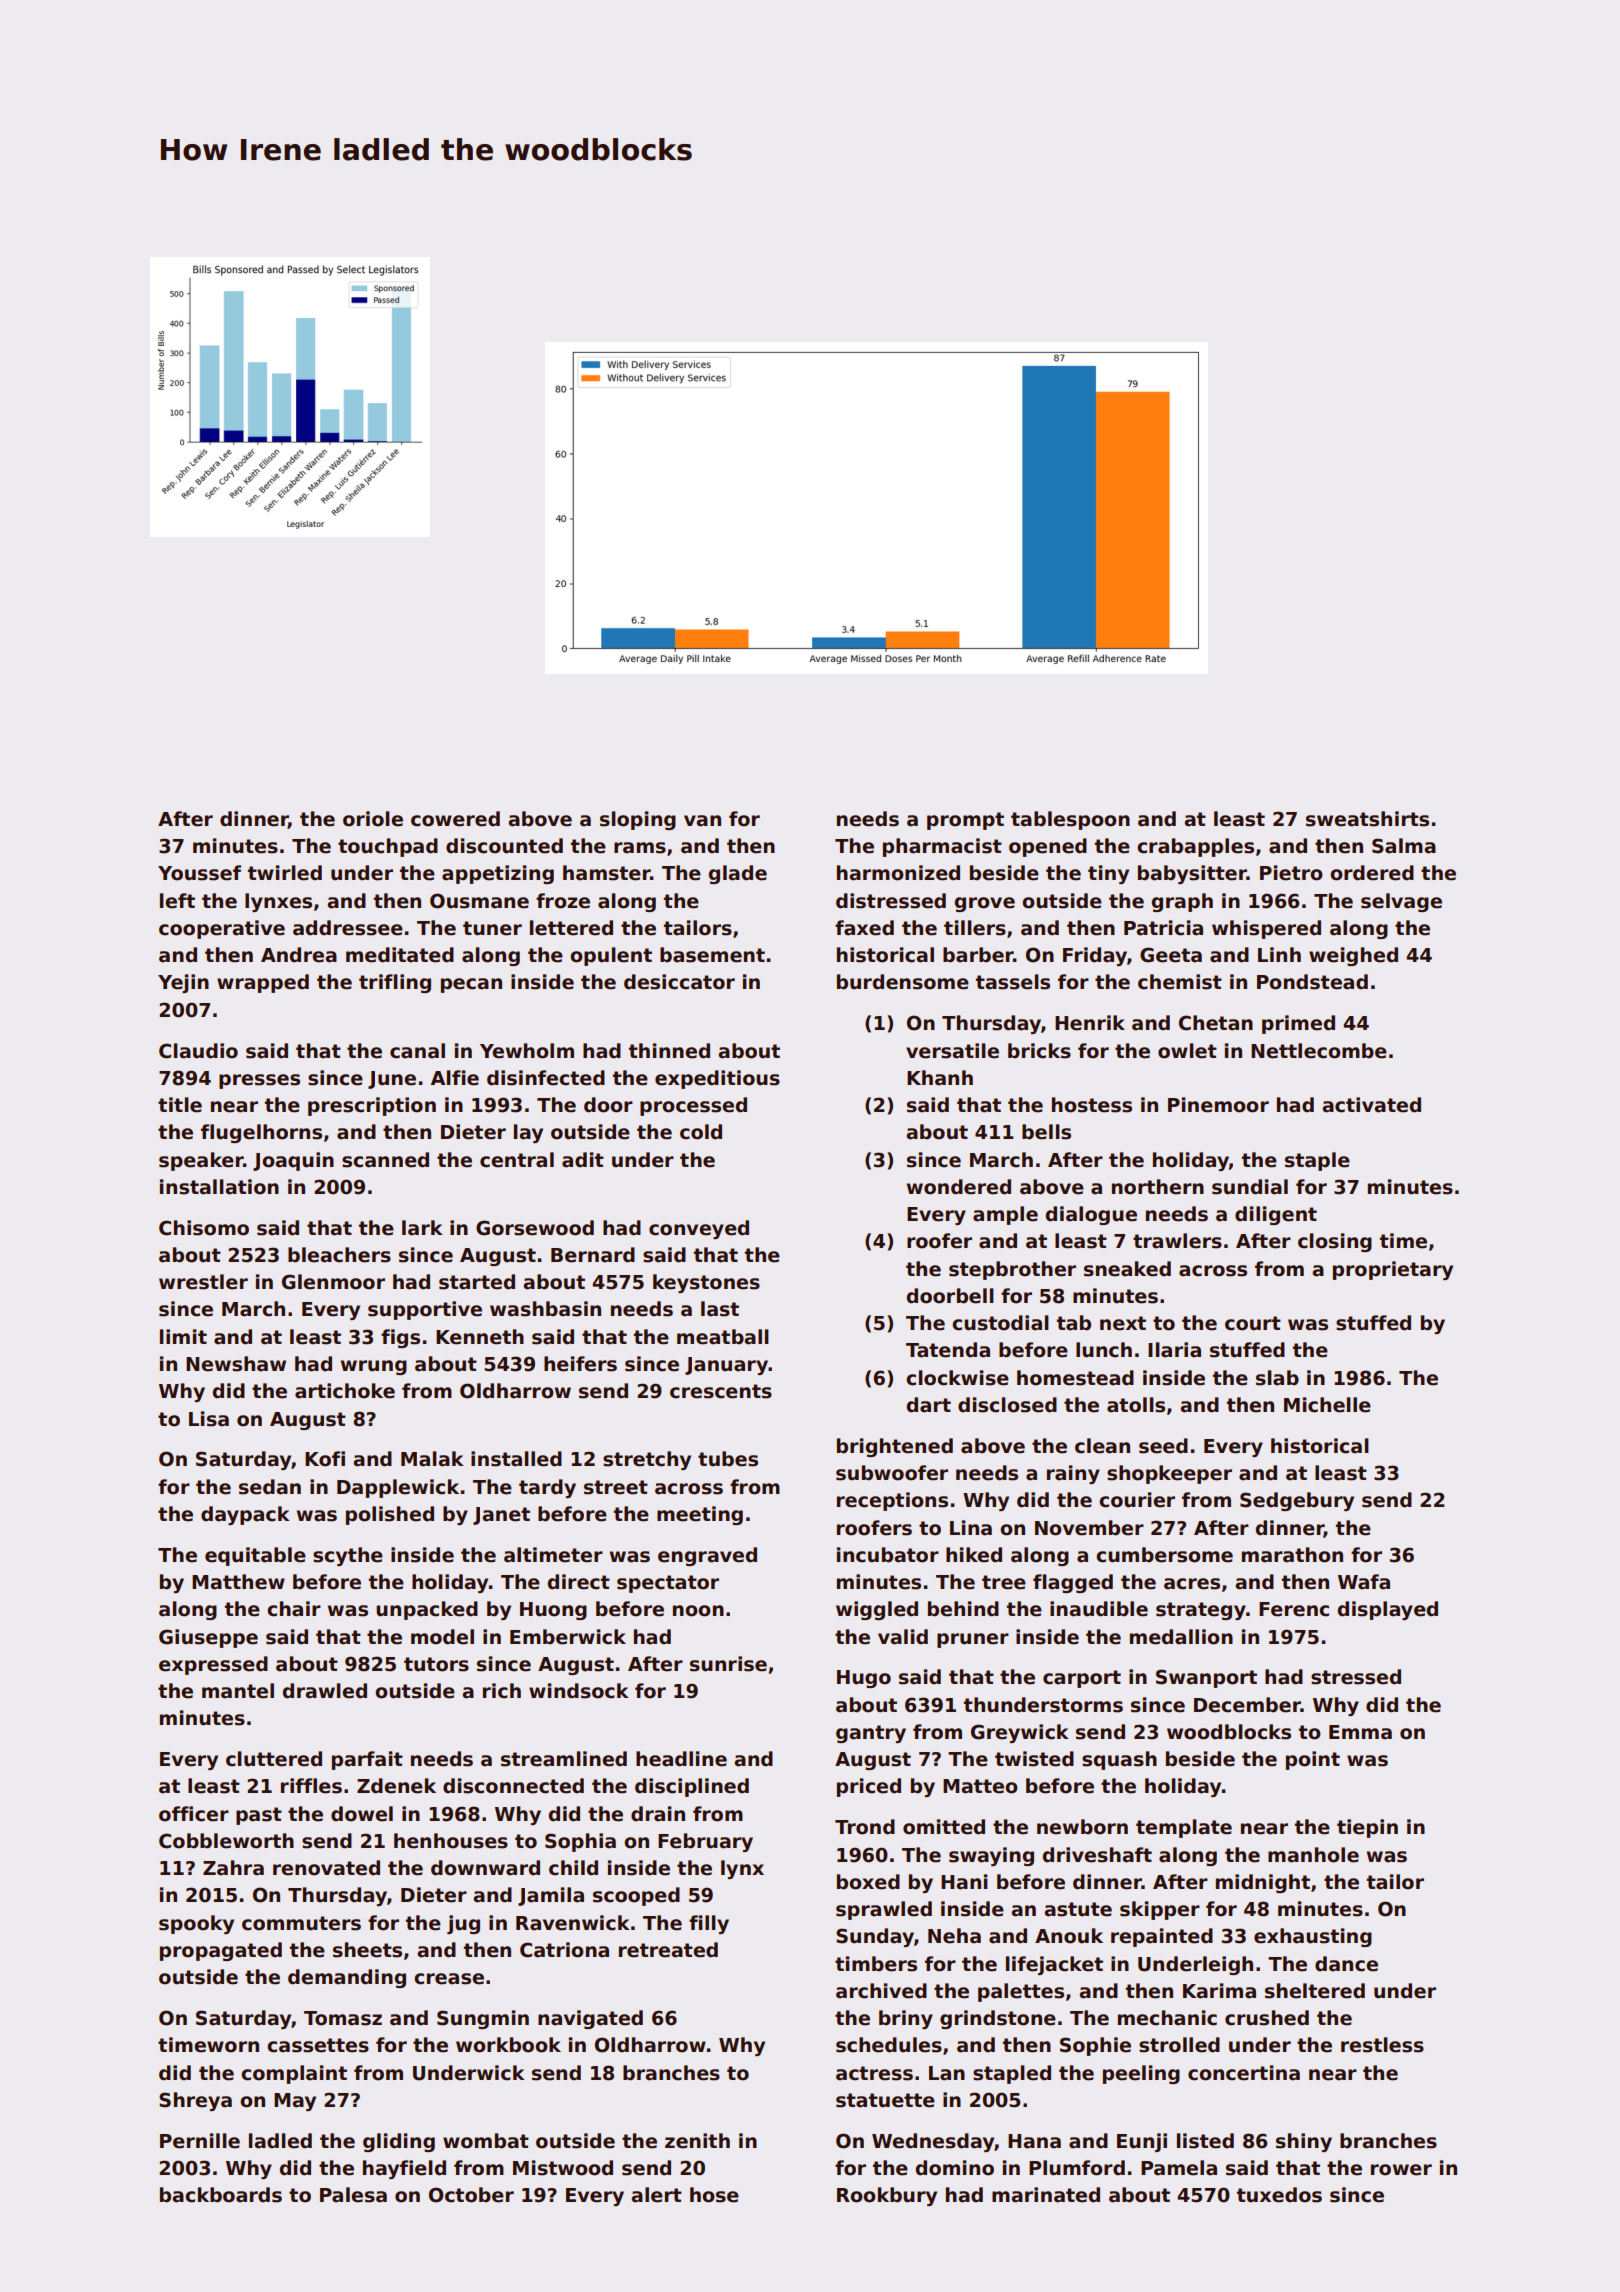  I want to click on sweatshirts, so click(1367, 819).
